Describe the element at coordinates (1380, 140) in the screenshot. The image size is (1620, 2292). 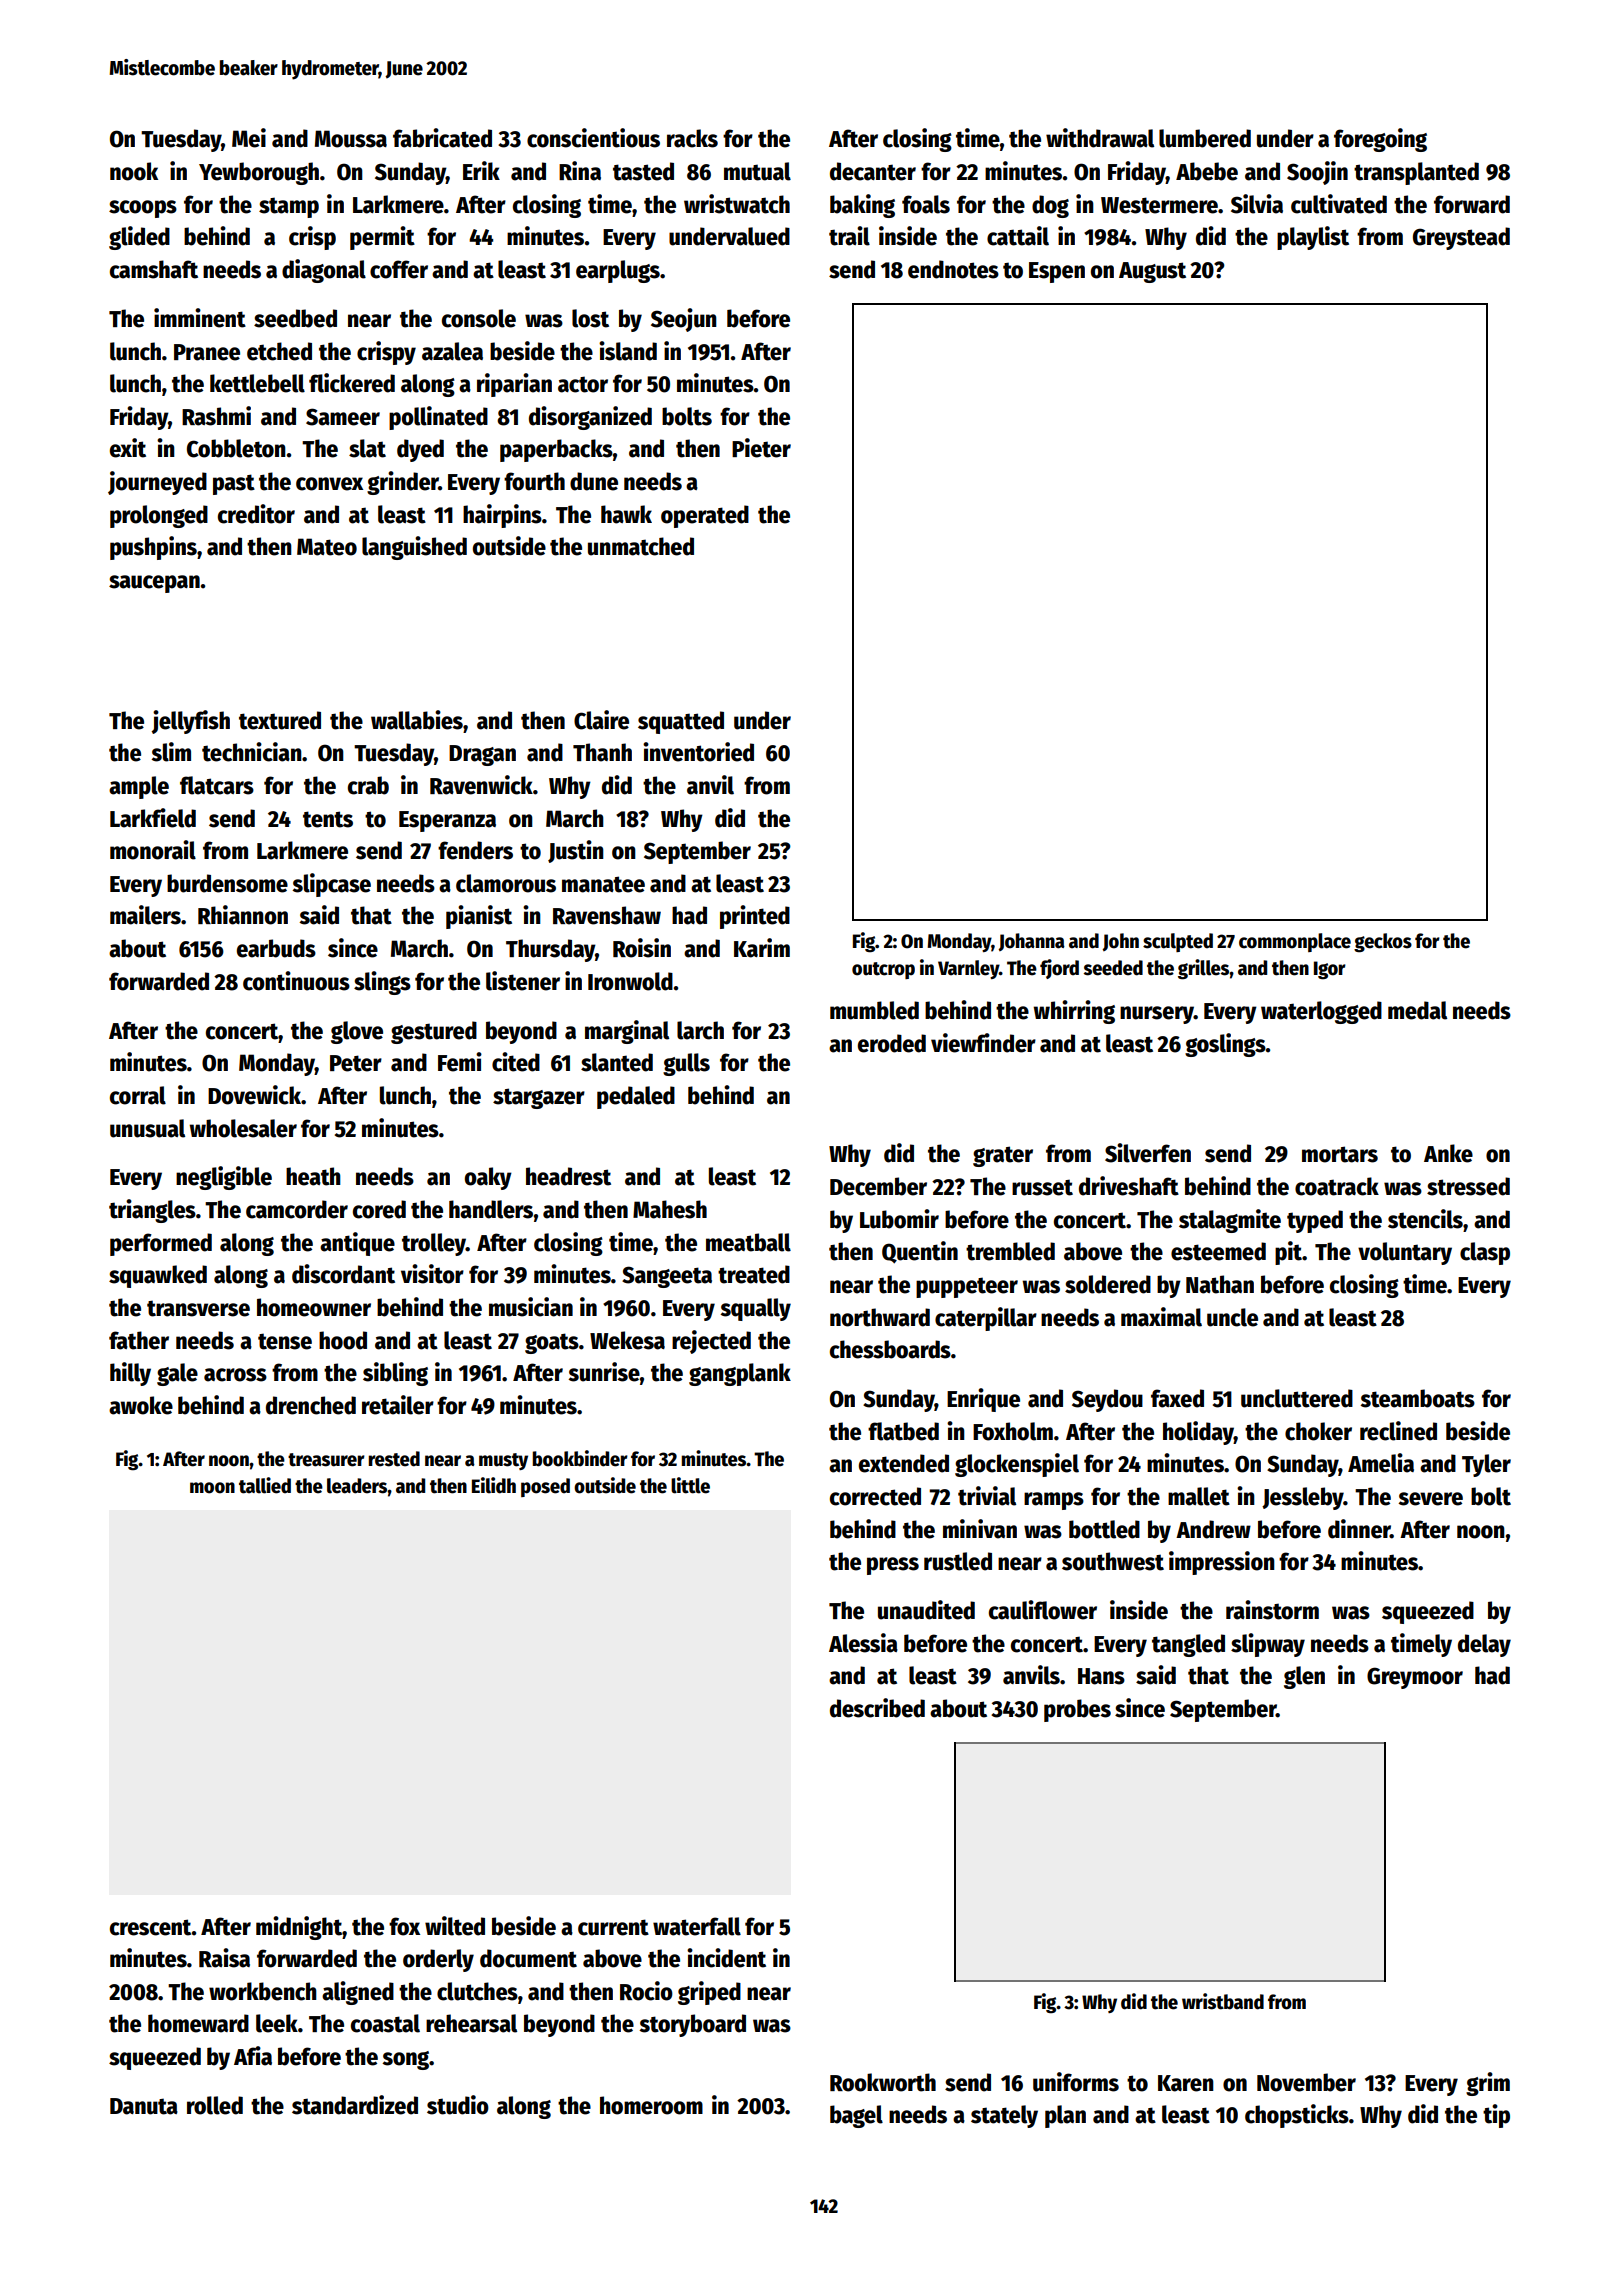
I see `foregoing` at that location.
